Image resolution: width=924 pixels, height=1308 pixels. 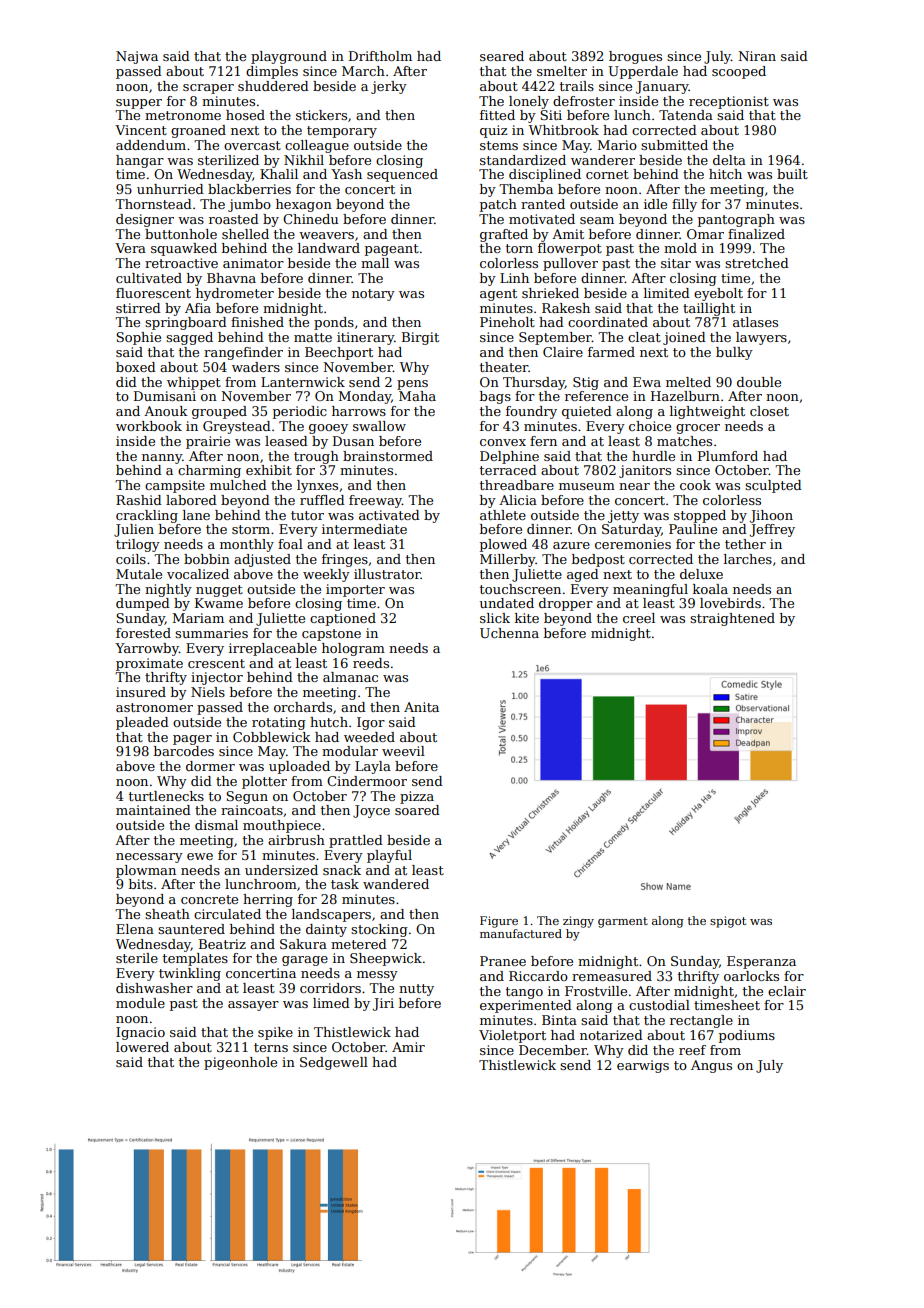 I want to click on Millerby, so click(x=507, y=560).
